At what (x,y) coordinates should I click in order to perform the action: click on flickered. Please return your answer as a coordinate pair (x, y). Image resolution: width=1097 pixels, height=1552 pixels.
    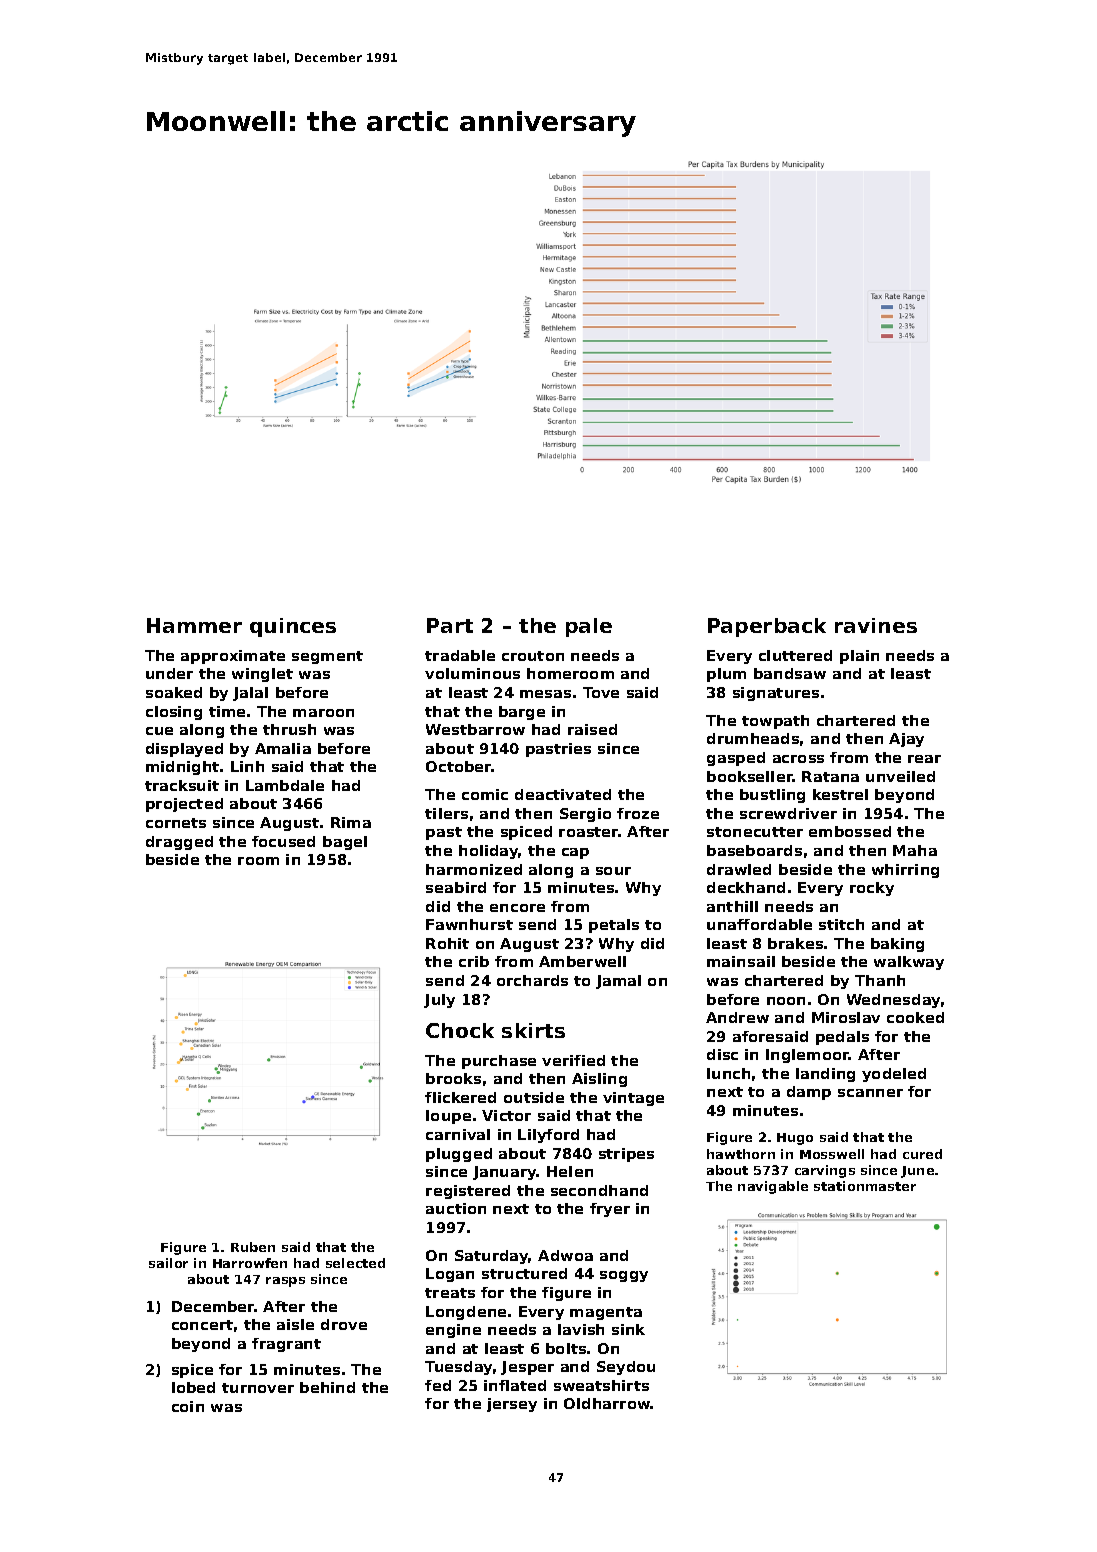
    Looking at the image, I should click on (460, 1097).
